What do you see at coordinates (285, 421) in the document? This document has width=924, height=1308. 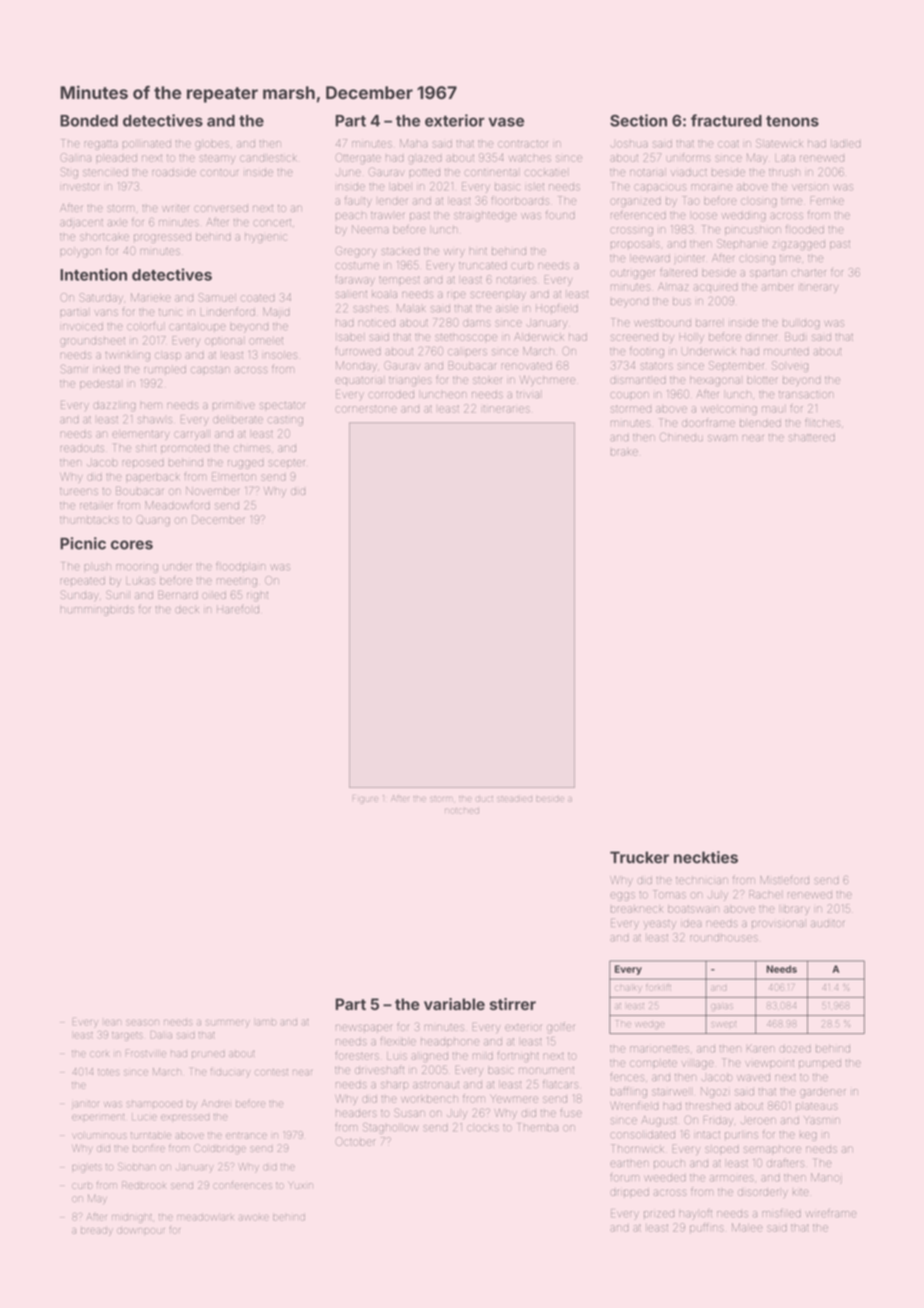 I see `casting` at bounding box center [285, 421].
